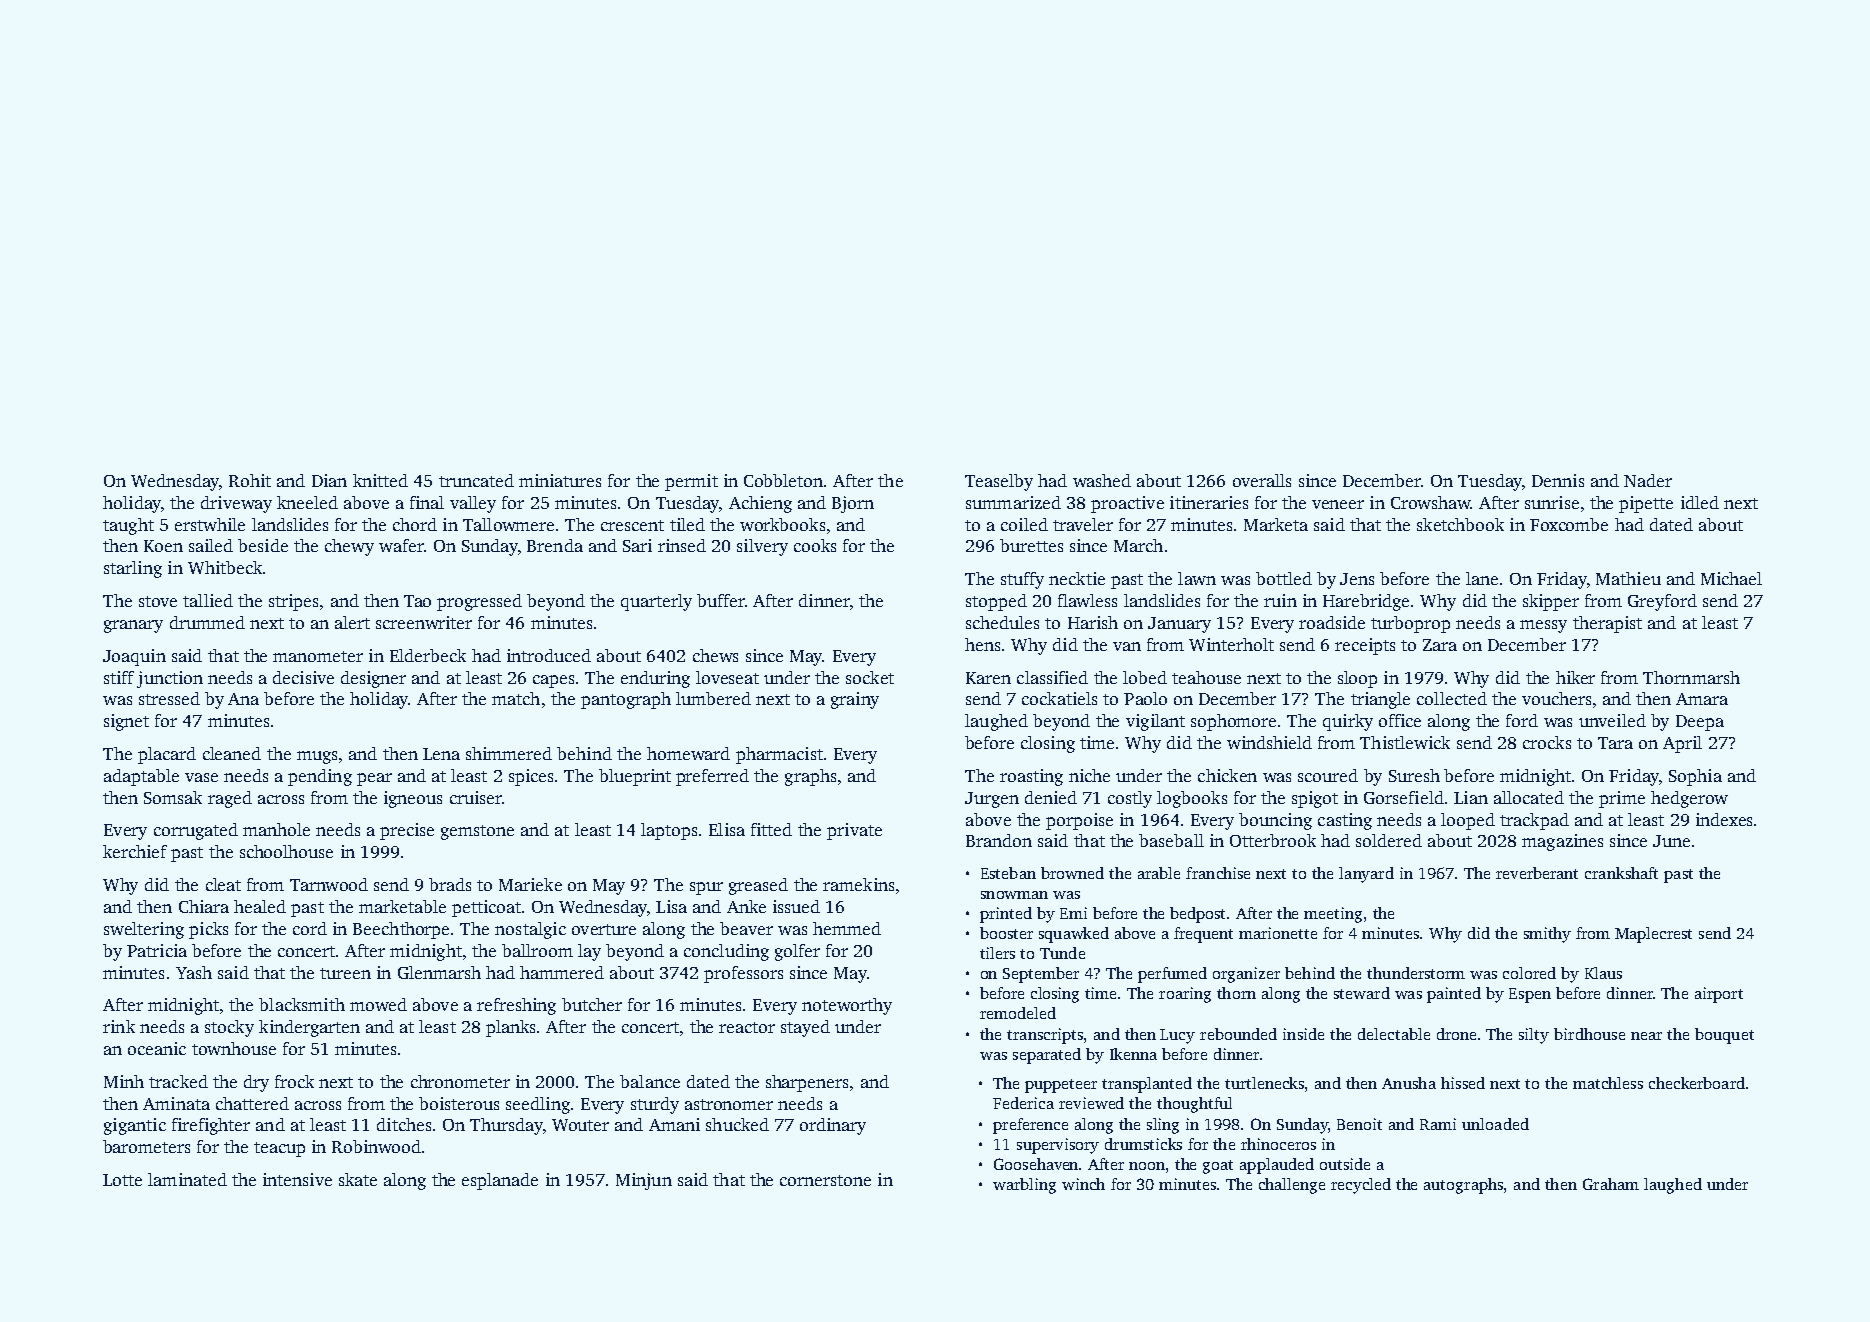 The width and height of the document is (1870, 1322). What do you see at coordinates (223, 884) in the document?
I see `cleat` at bounding box center [223, 884].
